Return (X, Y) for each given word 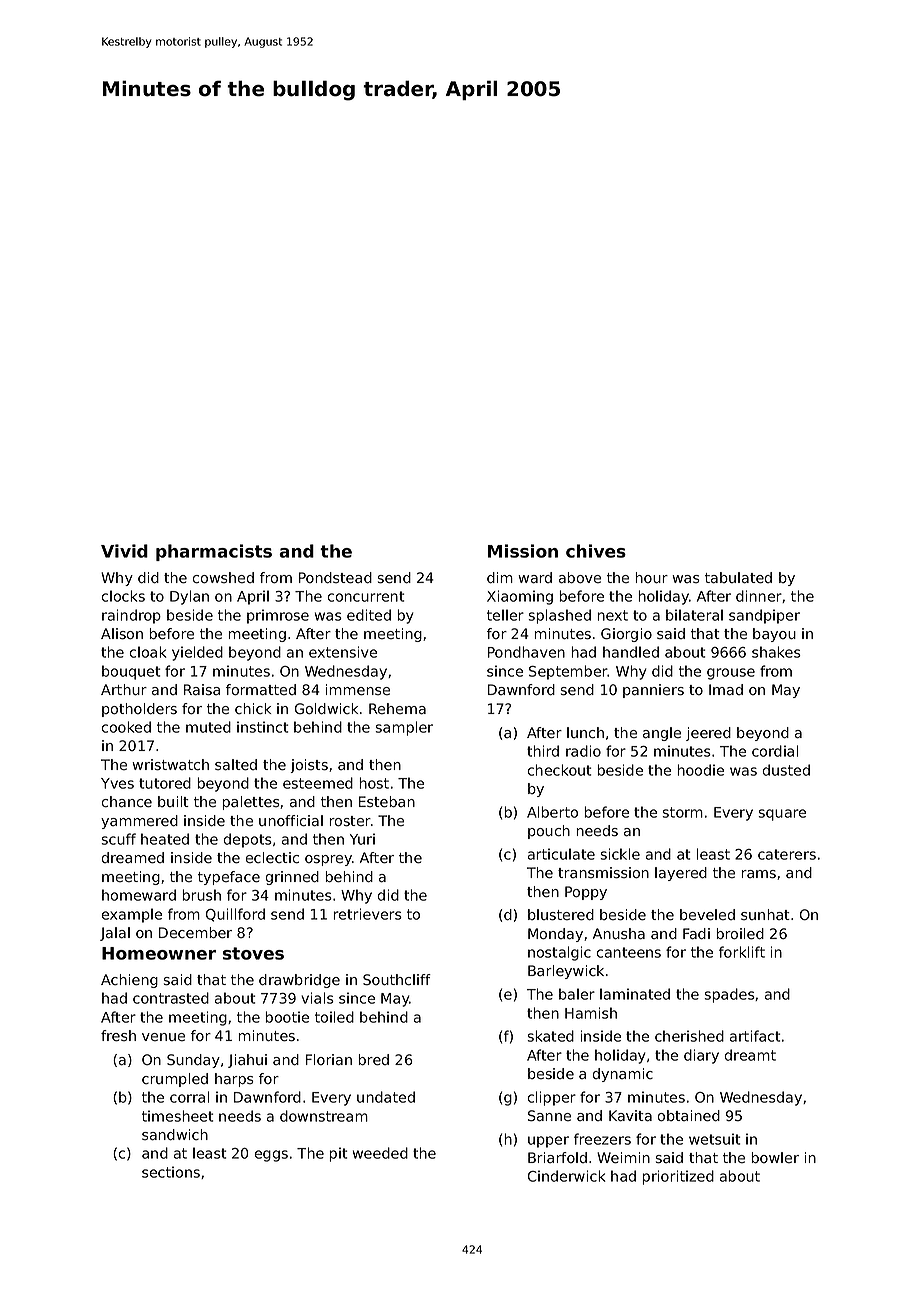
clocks (123, 596)
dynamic (623, 1075)
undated (386, 1097)
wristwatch (170, 765)
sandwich (175, 1135)
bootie (287, 1017)
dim (500, 577)
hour (652, 577)
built (173, 801)
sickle (620, 854)
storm (682, 812)
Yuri (362, 839)
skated (550, 1036)
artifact (755, 1036)
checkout (559, 770)
